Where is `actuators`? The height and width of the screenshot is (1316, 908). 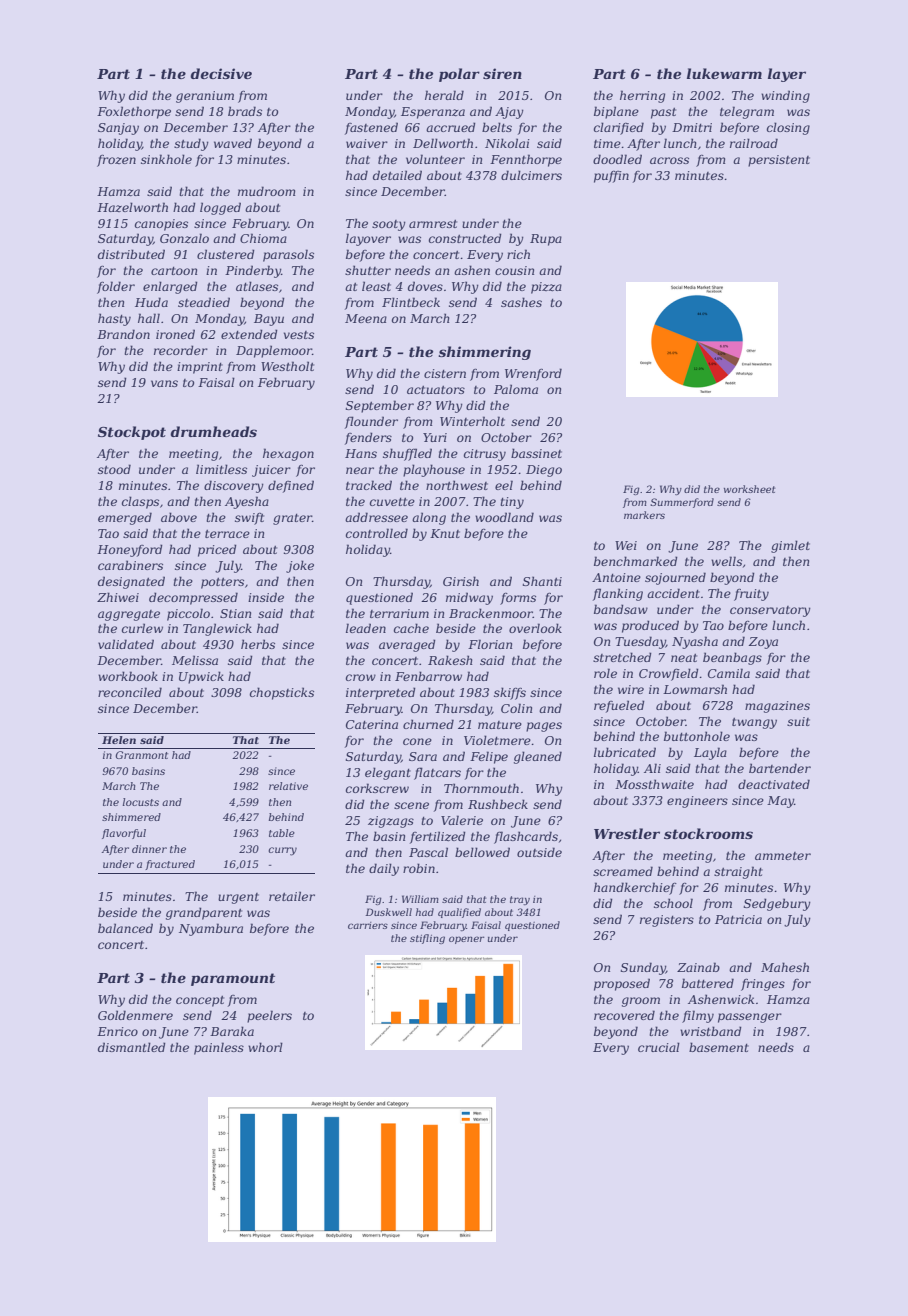
actuators is located at coordinates (436, 390).
